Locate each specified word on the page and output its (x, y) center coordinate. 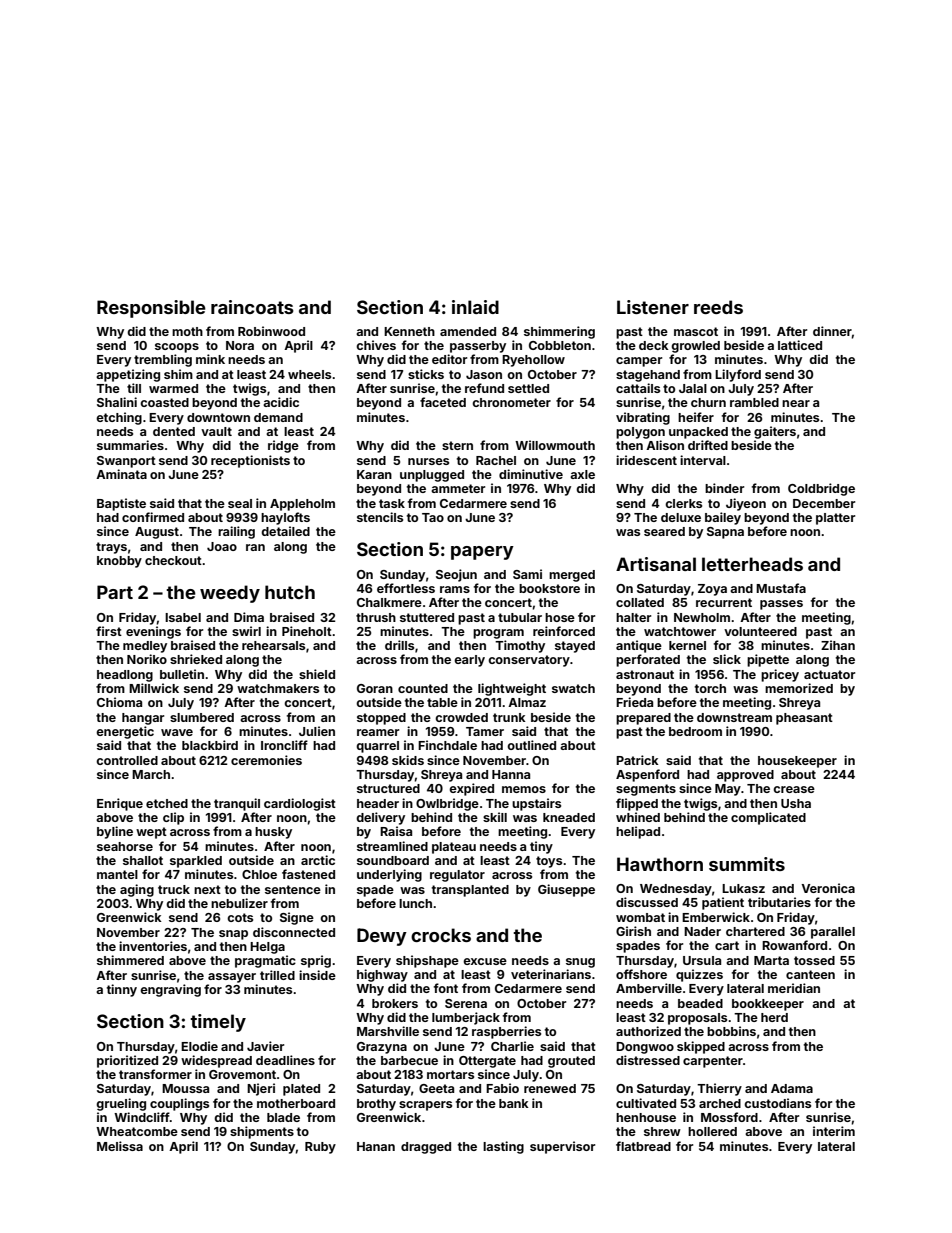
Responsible (151, 309)
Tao (433, 517)
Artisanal (656, 564)
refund (484, 388)
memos (524, 789)
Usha (796, 803)
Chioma (119, 702)
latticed (800, 345)
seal (240, 503)
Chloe (259, 874)
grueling (121, 1104)
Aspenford (647, 775)
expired (471, 789)
